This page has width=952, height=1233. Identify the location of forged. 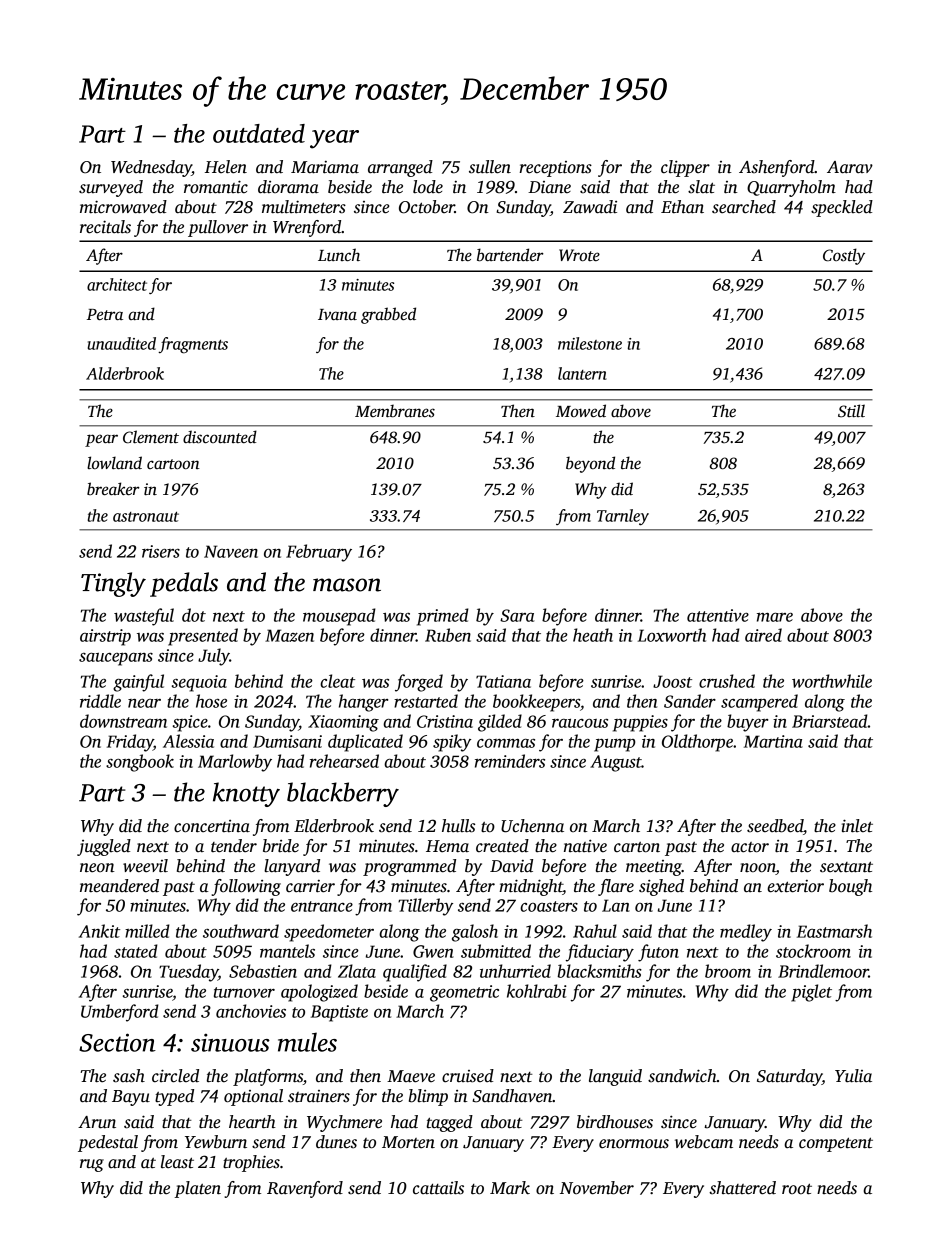
(419, 683).
